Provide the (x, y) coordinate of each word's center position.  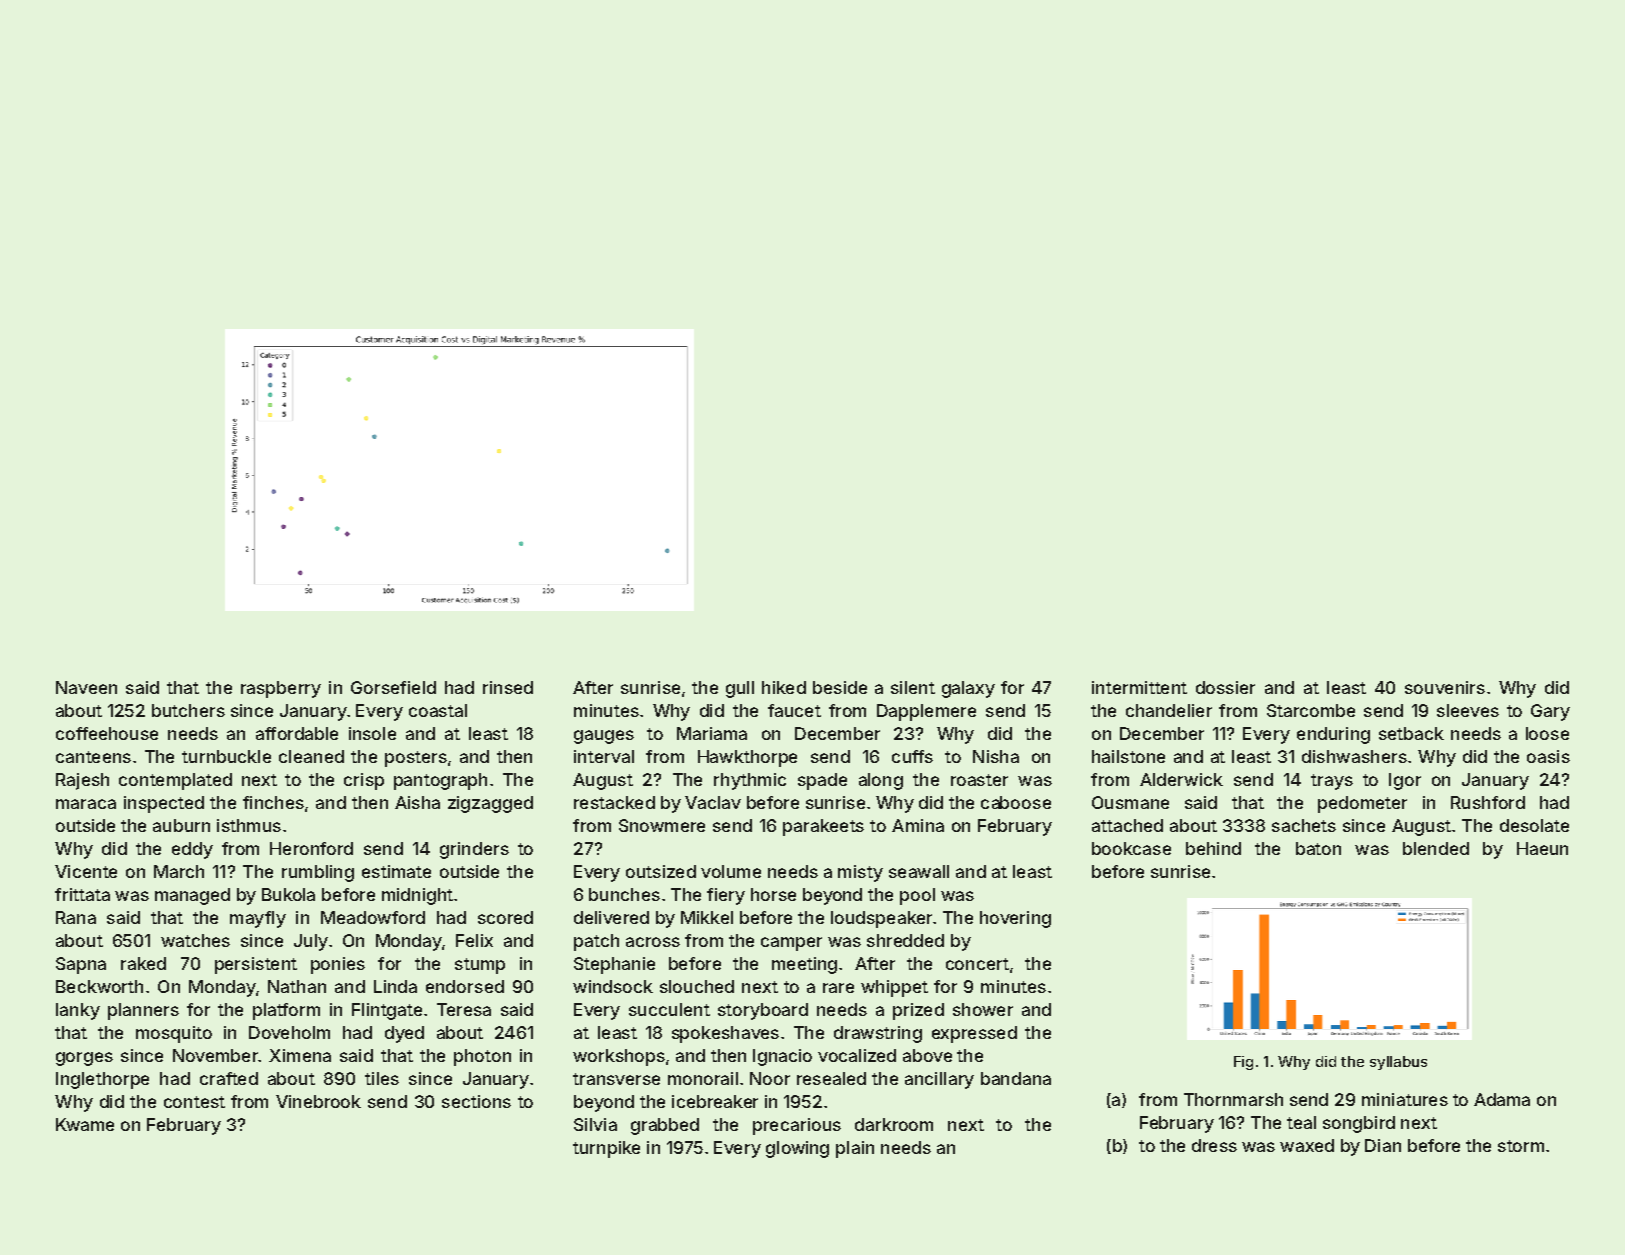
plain (855, 1149)
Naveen (86, 687)
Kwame (85, 1124)
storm (1521, 1146)
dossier (1225, 687)
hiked (784, 687)
